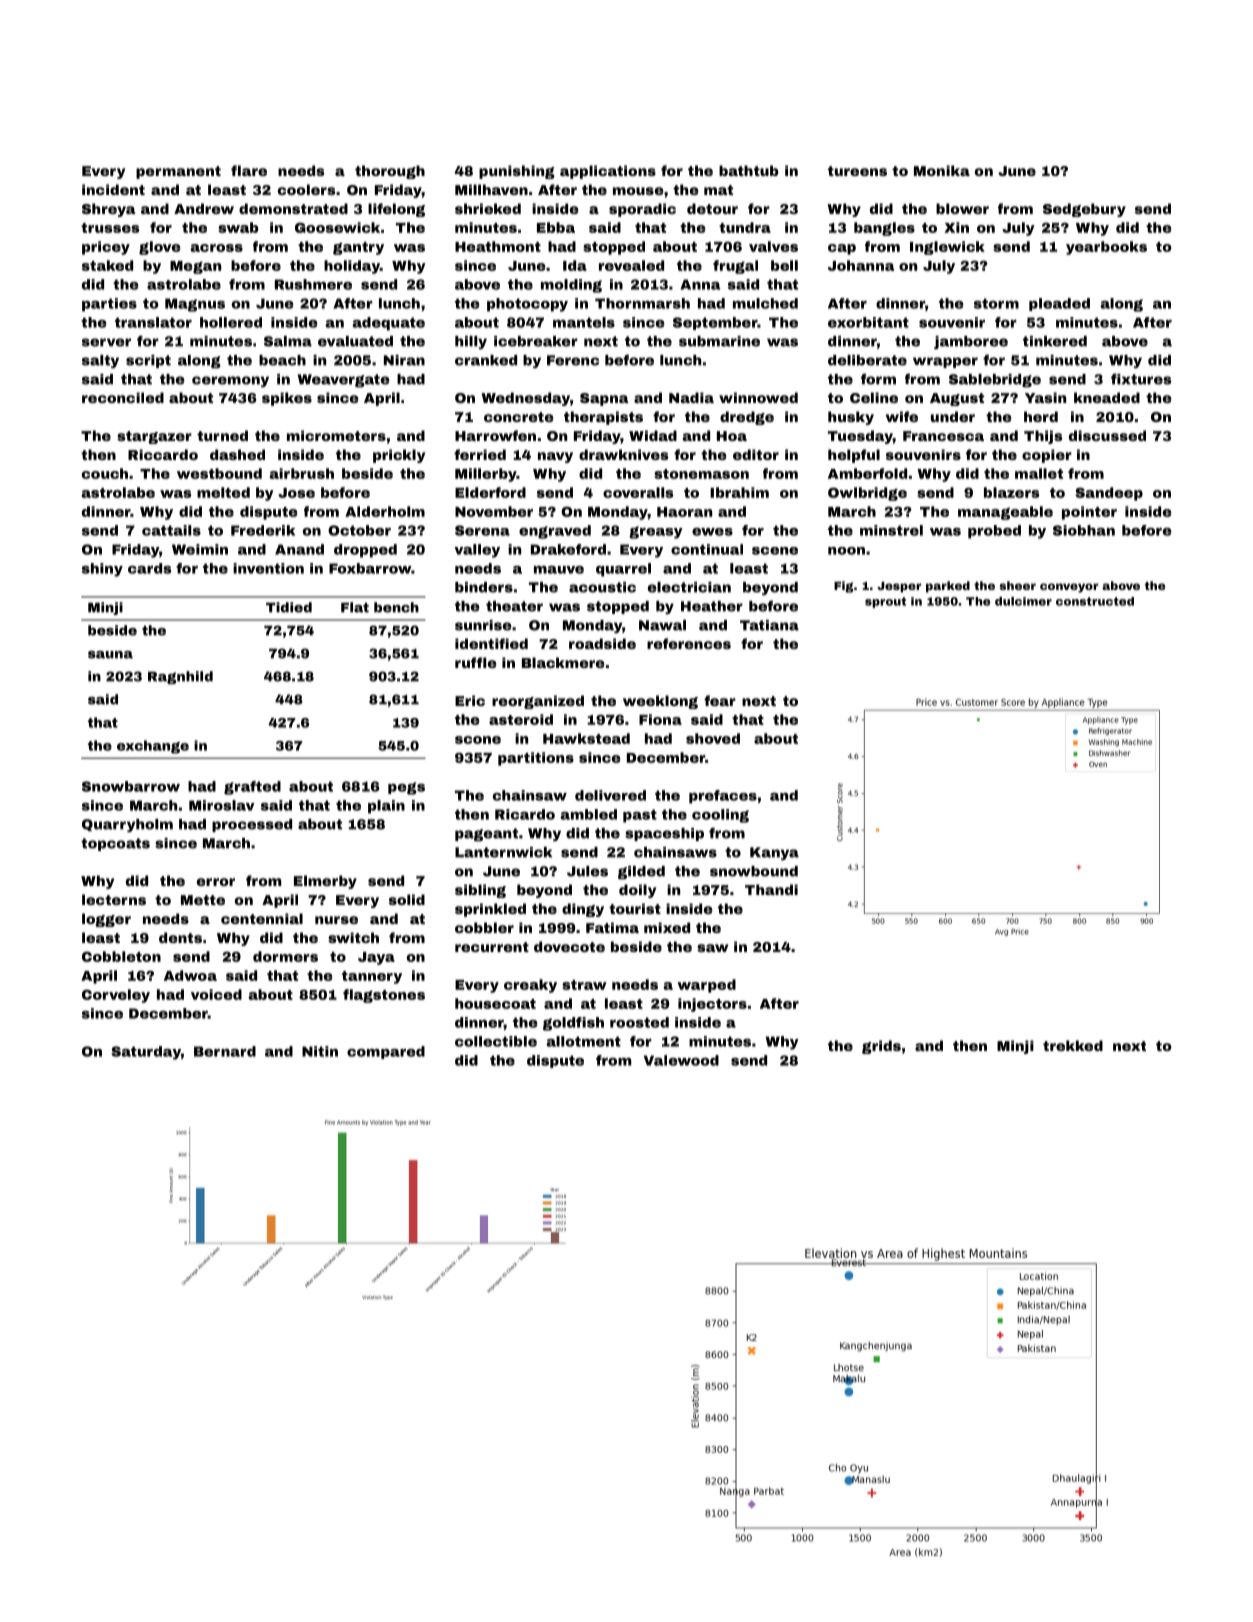  Describe the element at coordinates (1041, 416) in the document. I see `herd` at that location.
